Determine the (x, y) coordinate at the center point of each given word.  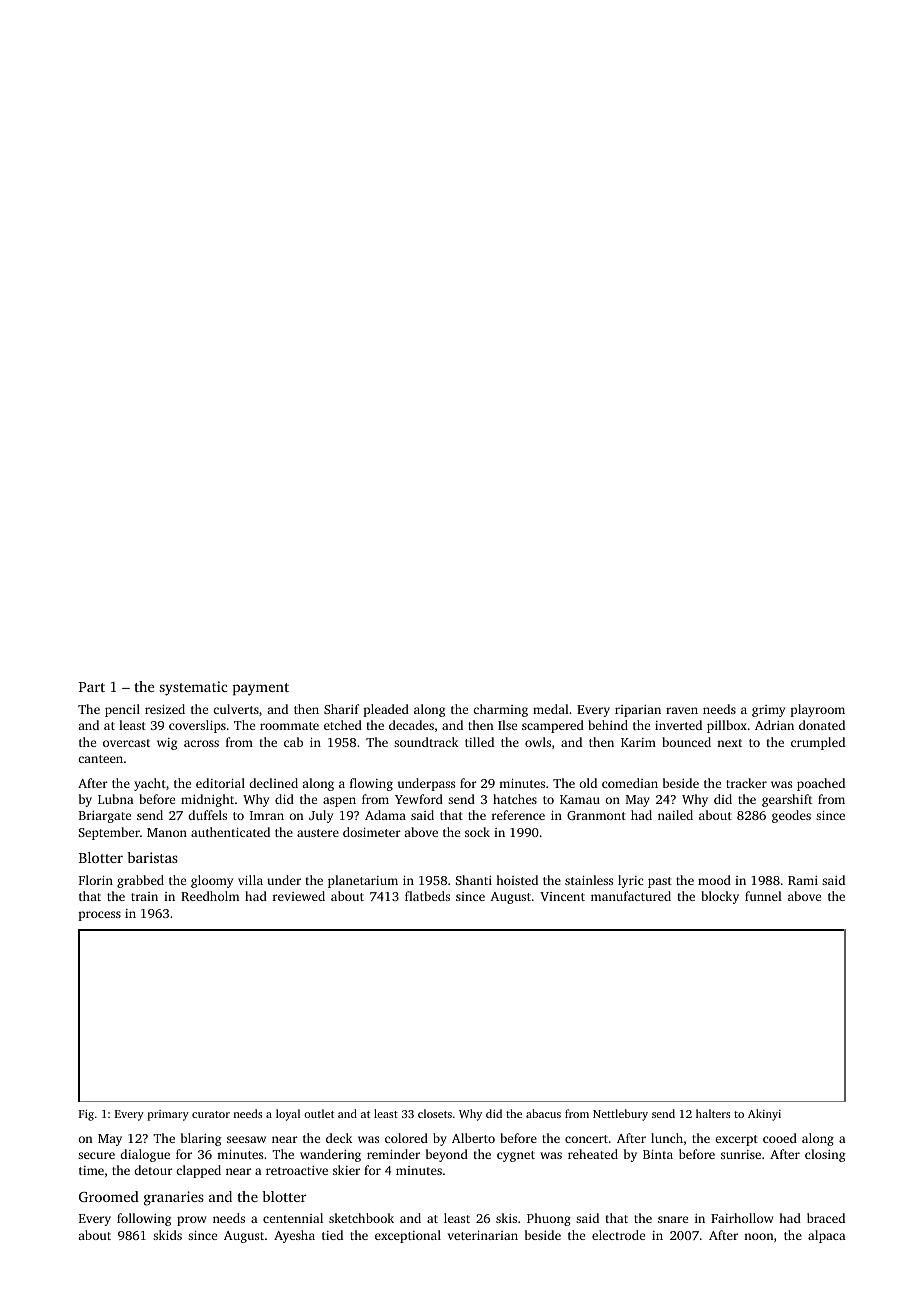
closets (435, 1113)
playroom (817, 710)
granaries (174, 1198)
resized (165, 709)
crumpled (818, 743)
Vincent (562, 896)
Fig (86, 1115)
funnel (763, 896)
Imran (267, 815)
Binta (658, 1154)
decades (411, 725)
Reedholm (210, 896)
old (588, 783)
